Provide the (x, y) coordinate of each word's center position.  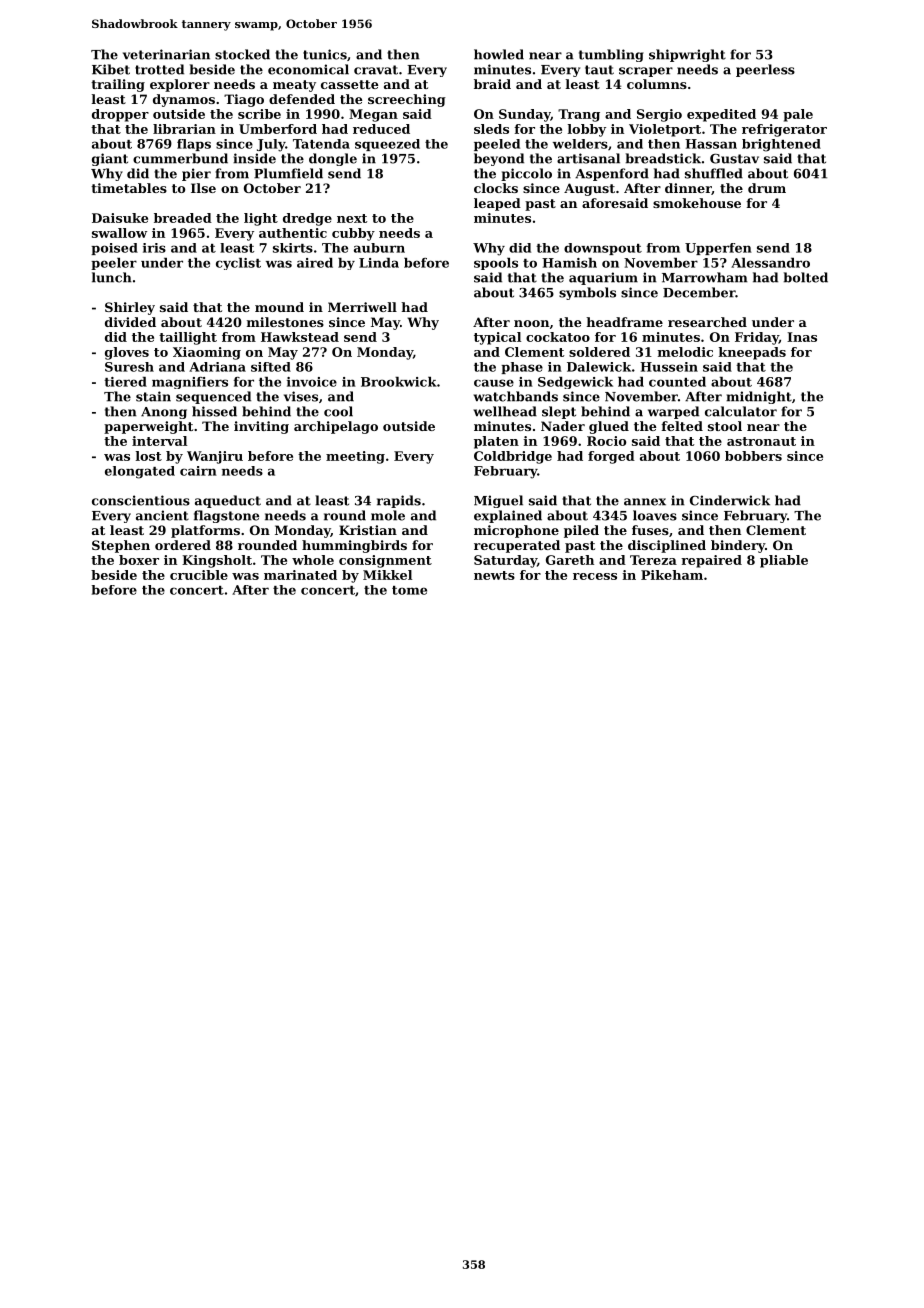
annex (645, 502)
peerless (765, 70)
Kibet (111, 69)
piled (581, 531)
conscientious (141, 500)
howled (499, 54)
